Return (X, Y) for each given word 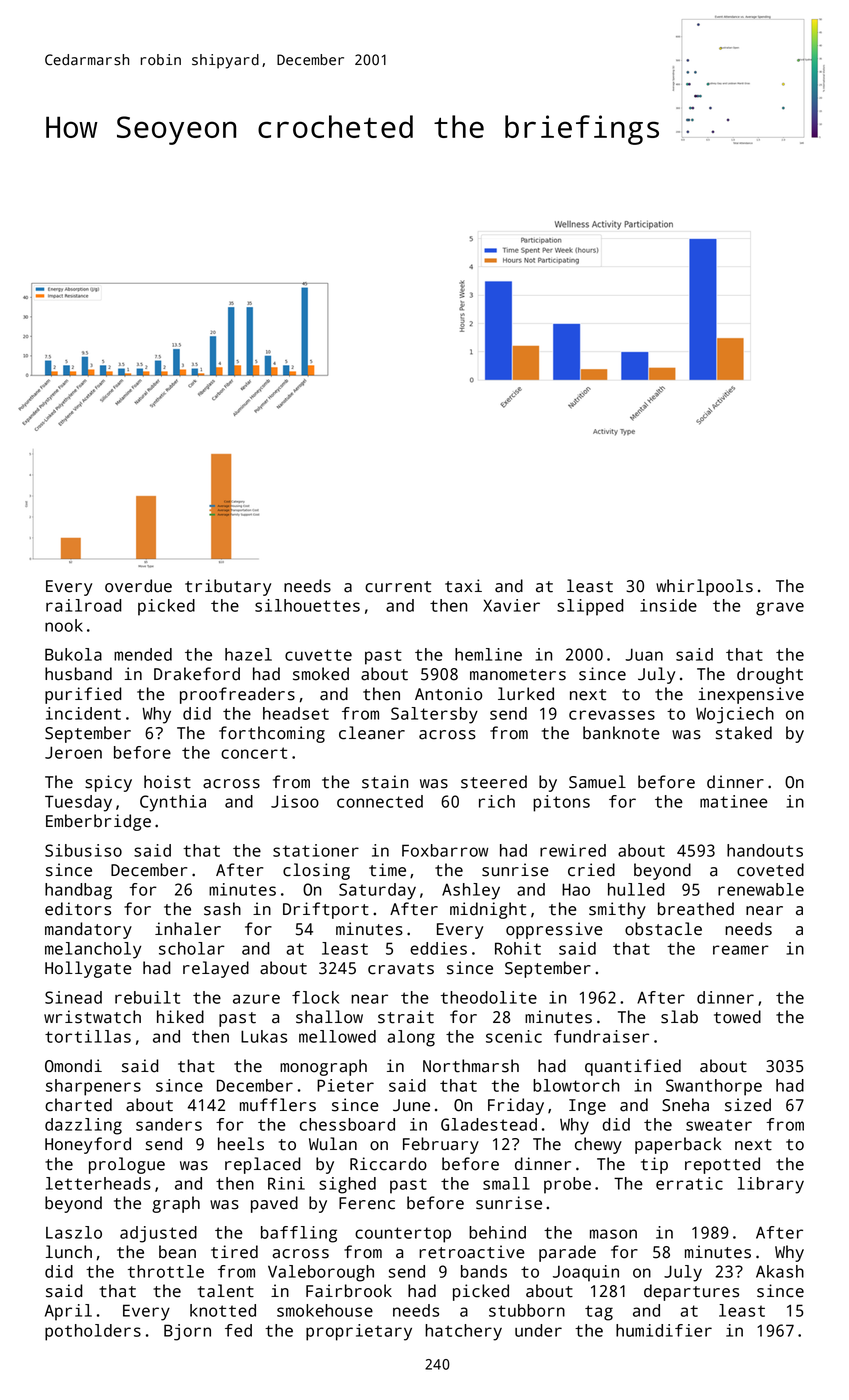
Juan (644, 654)
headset (296, 713)
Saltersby (434, 715)
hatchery (463, 1332)
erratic (689, 1183)
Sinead (73, 997)
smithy (617, 910)
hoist (167, 782)
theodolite (489, 997)
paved (274, 1204)
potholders (93, 1332)
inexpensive (751, 695)
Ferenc (367, 1203)
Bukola (73, 654)
